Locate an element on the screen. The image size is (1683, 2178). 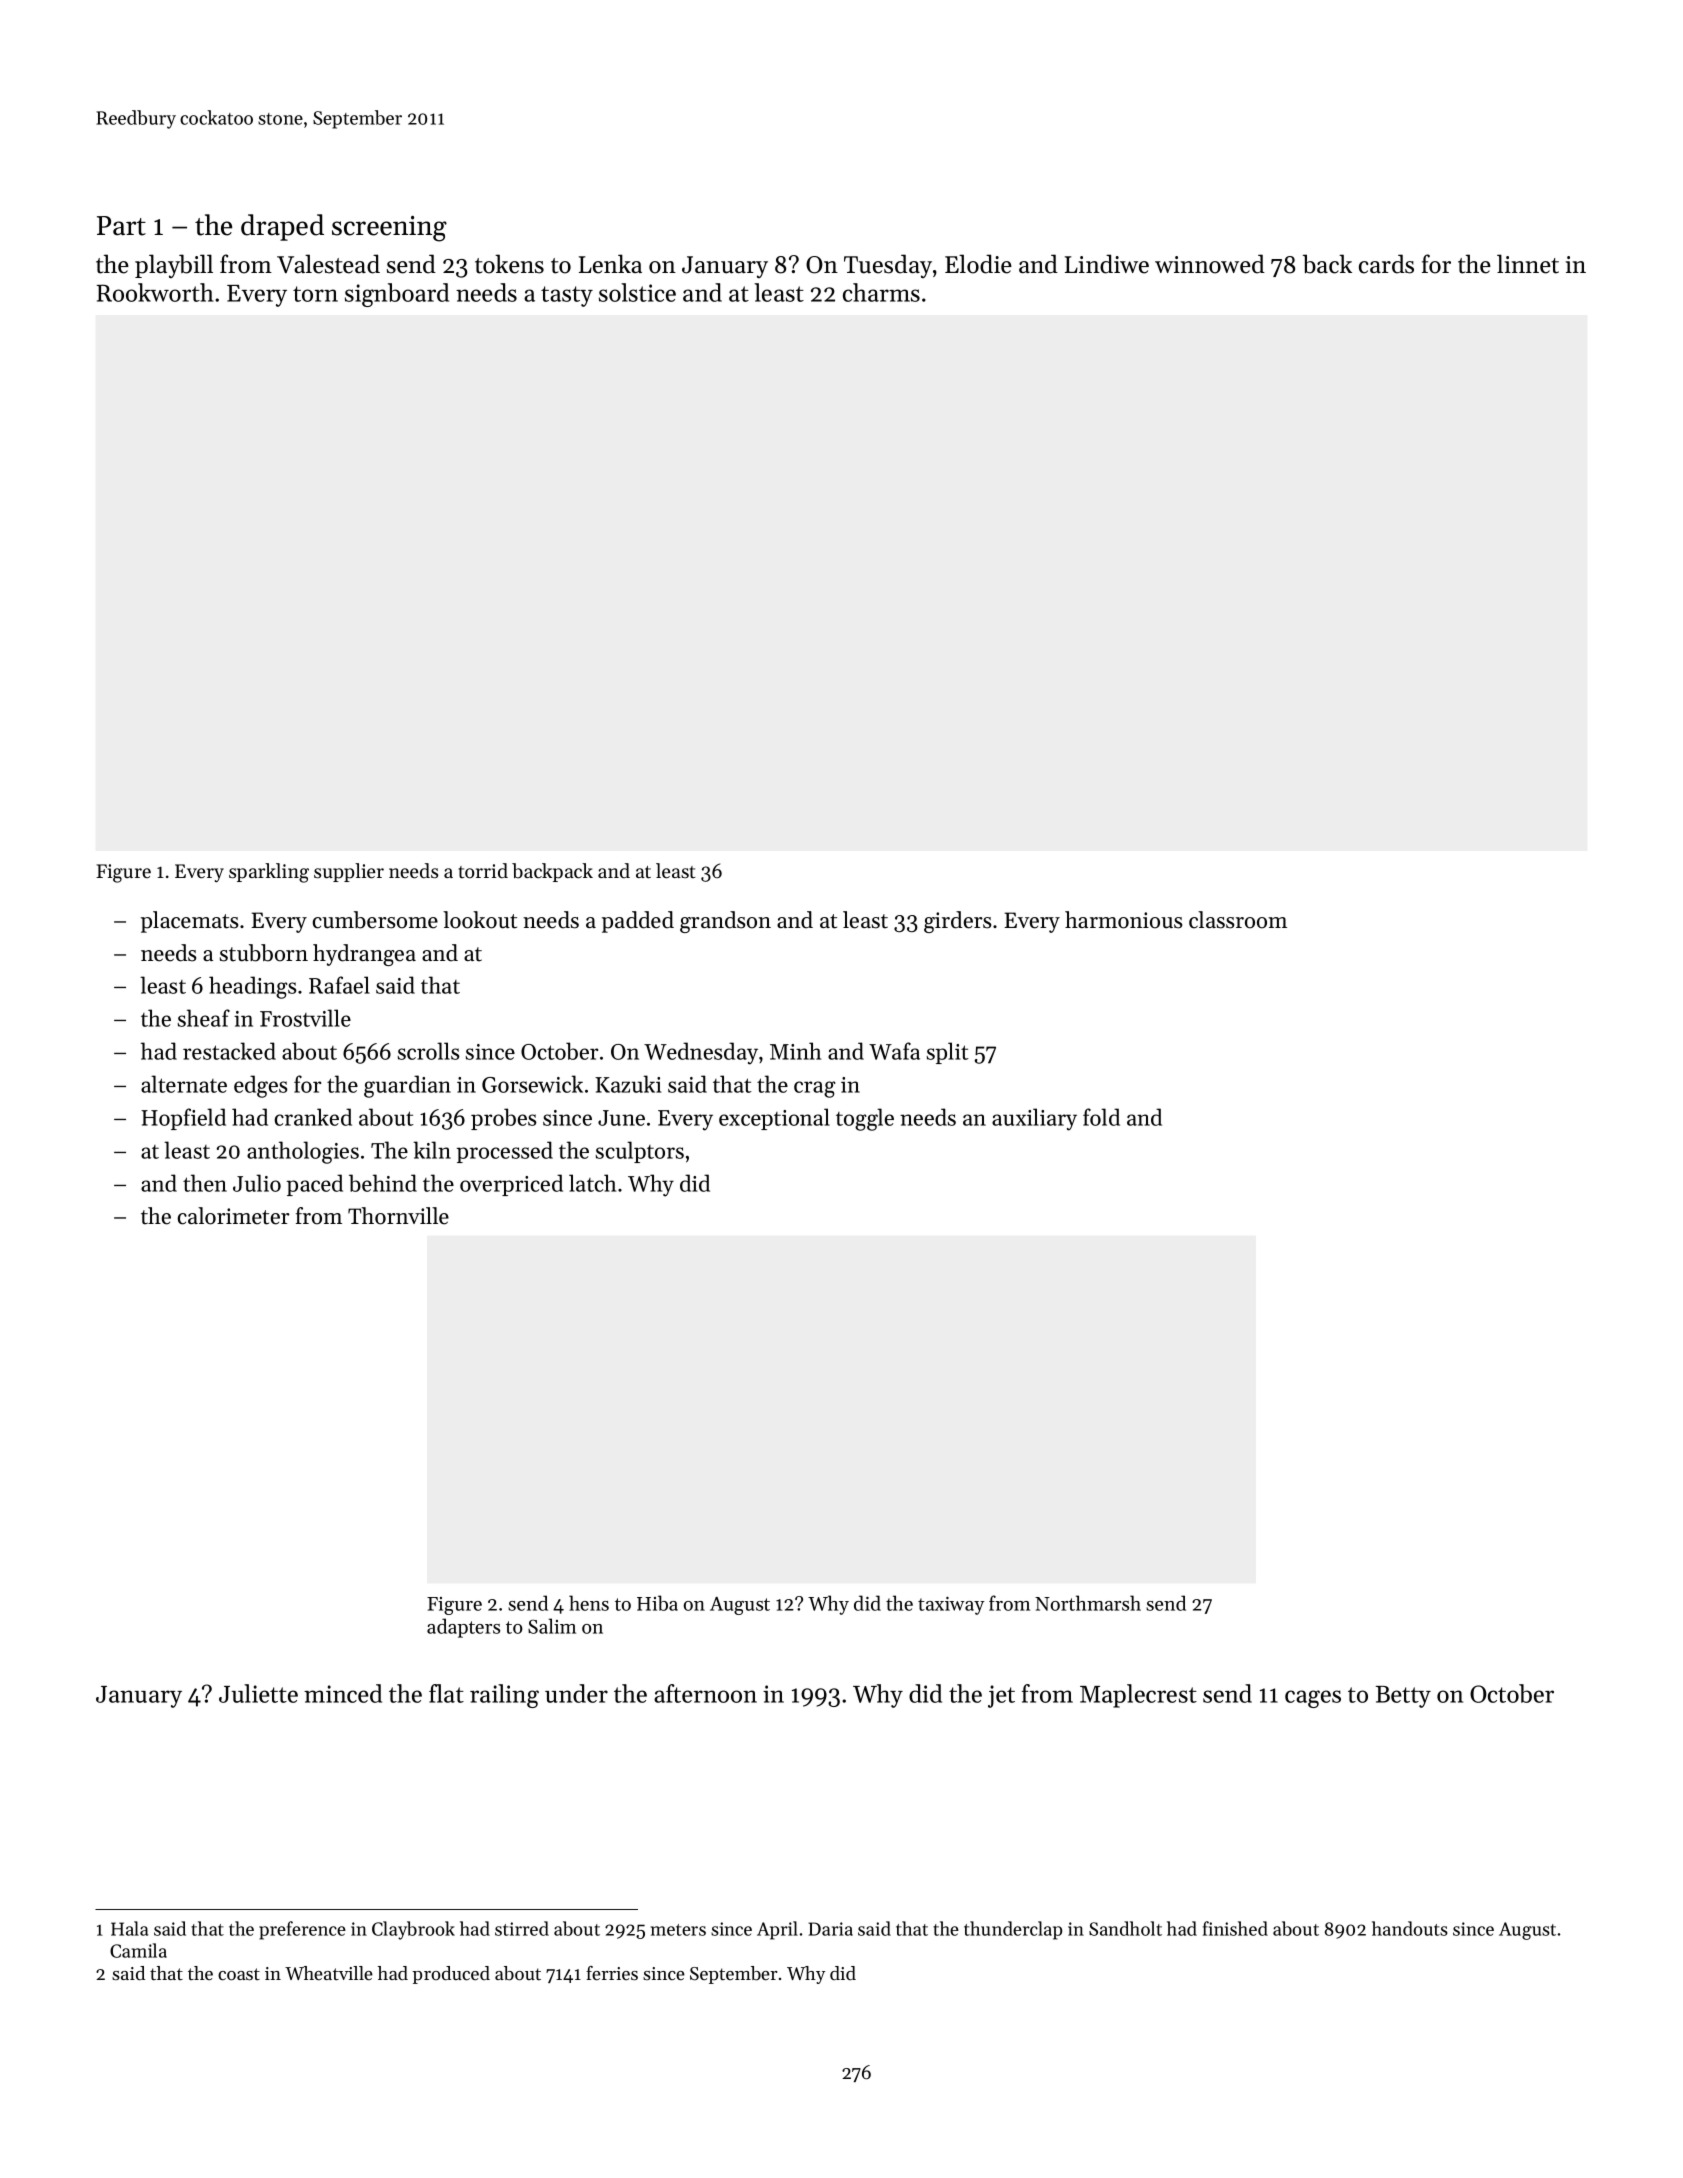
Part is located at coordinates (121, 226).
